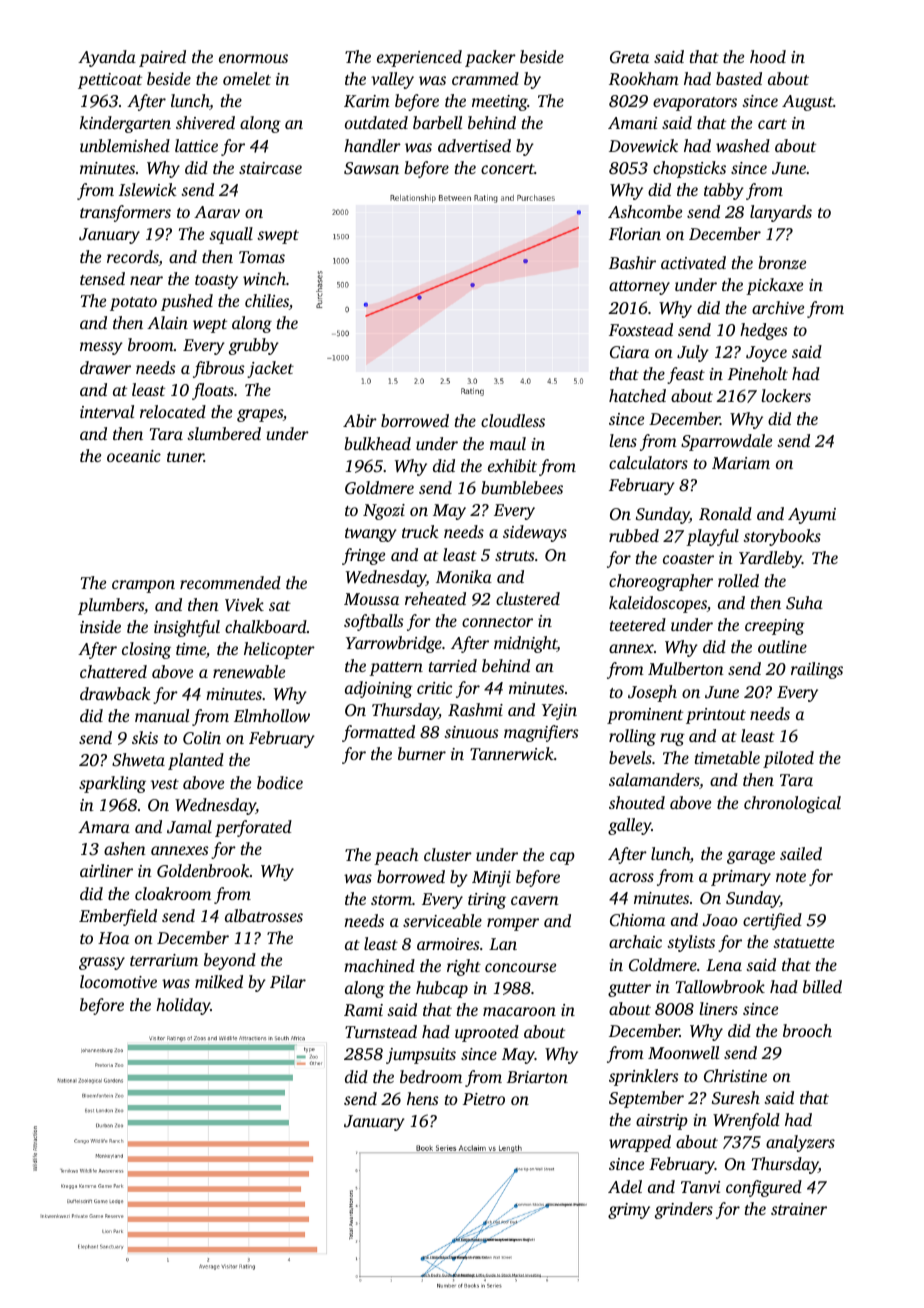  What do you see at coordinates (253, 828) in the screenshot?
I see `perforated` at bounding box center [253, 828].
